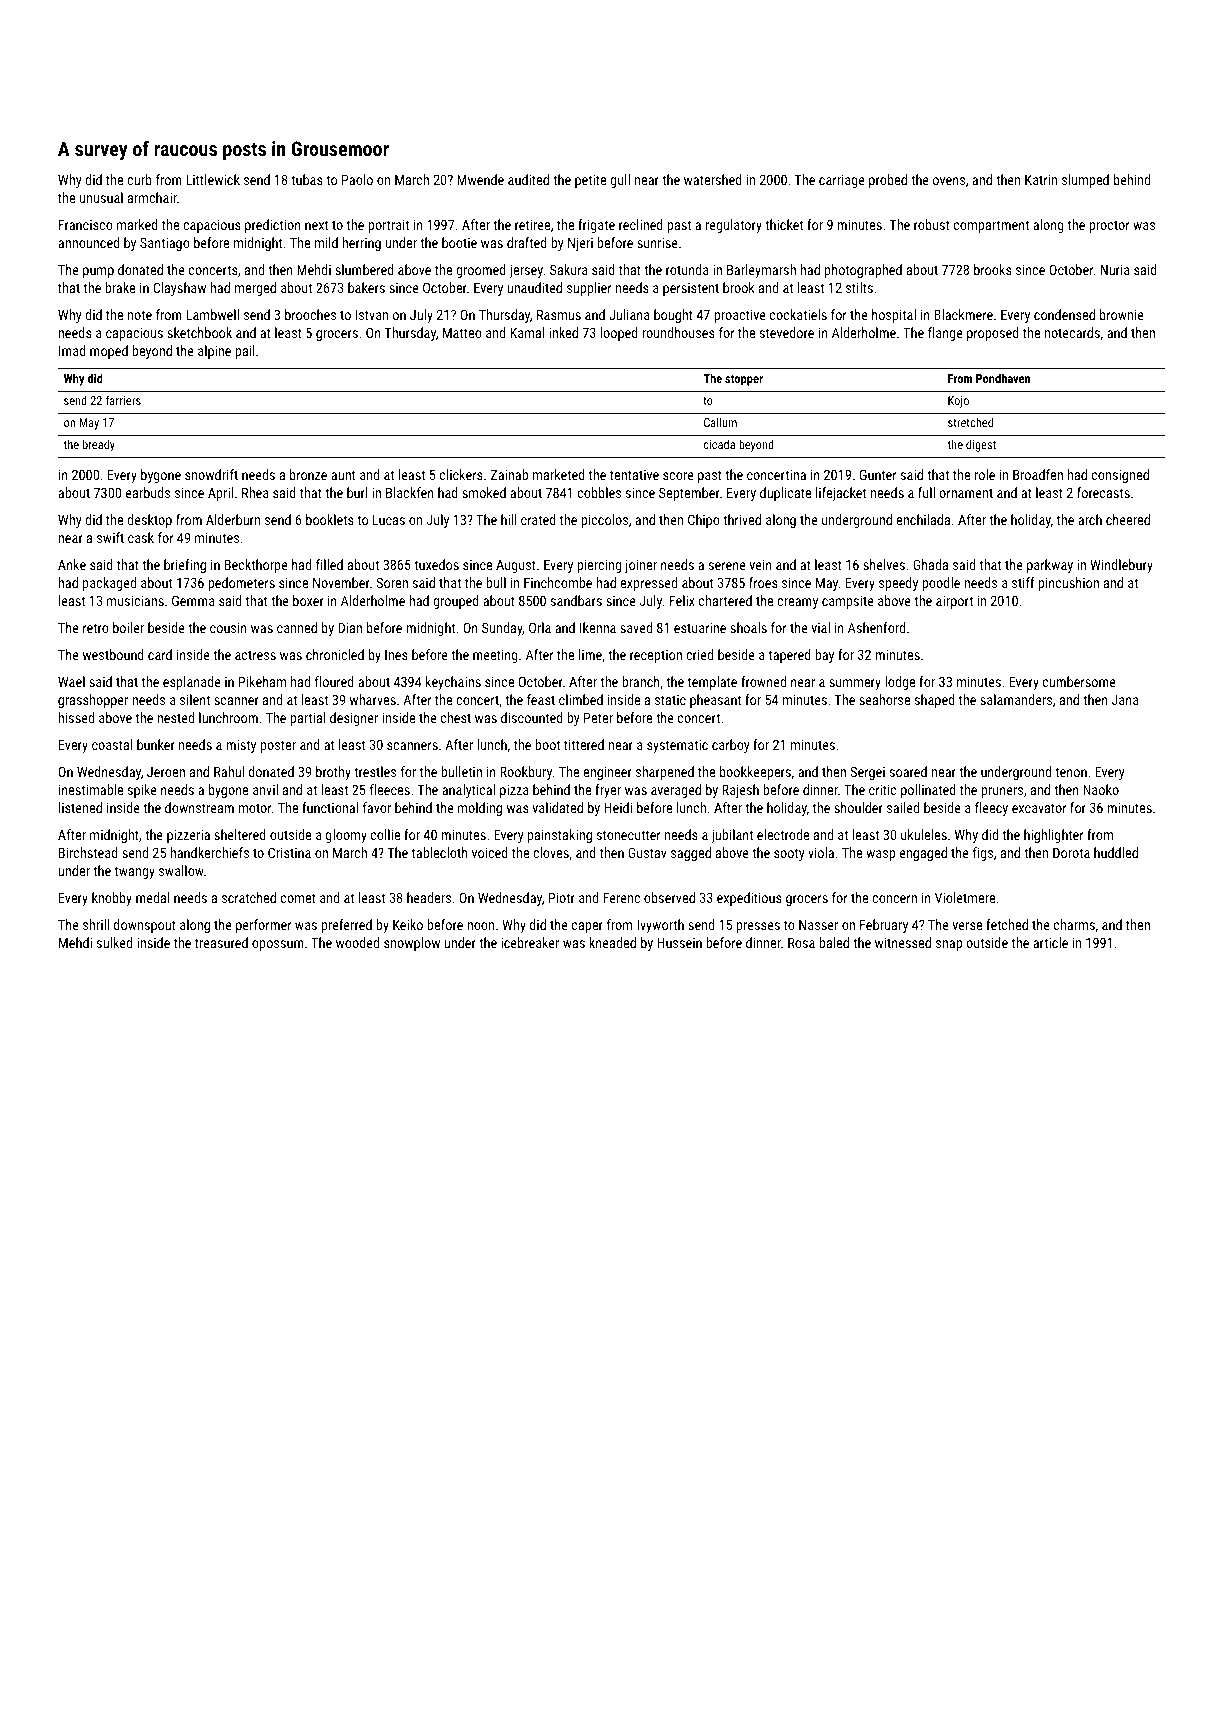 The image size is (1223, 1730). I want to click on downstream, so click(199, 807).
